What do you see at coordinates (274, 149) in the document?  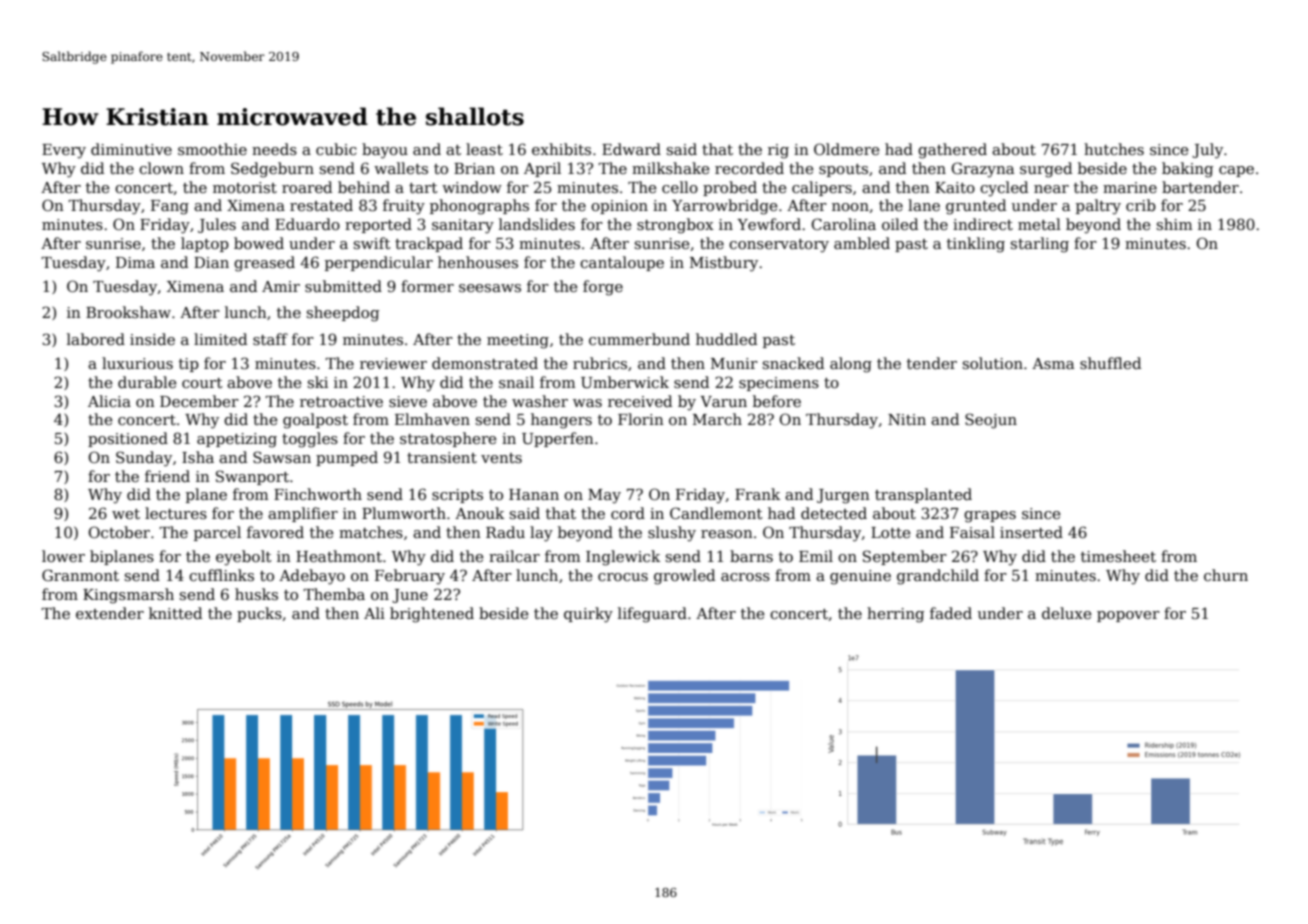 I see `needs` at bounding box center [274, 149].
